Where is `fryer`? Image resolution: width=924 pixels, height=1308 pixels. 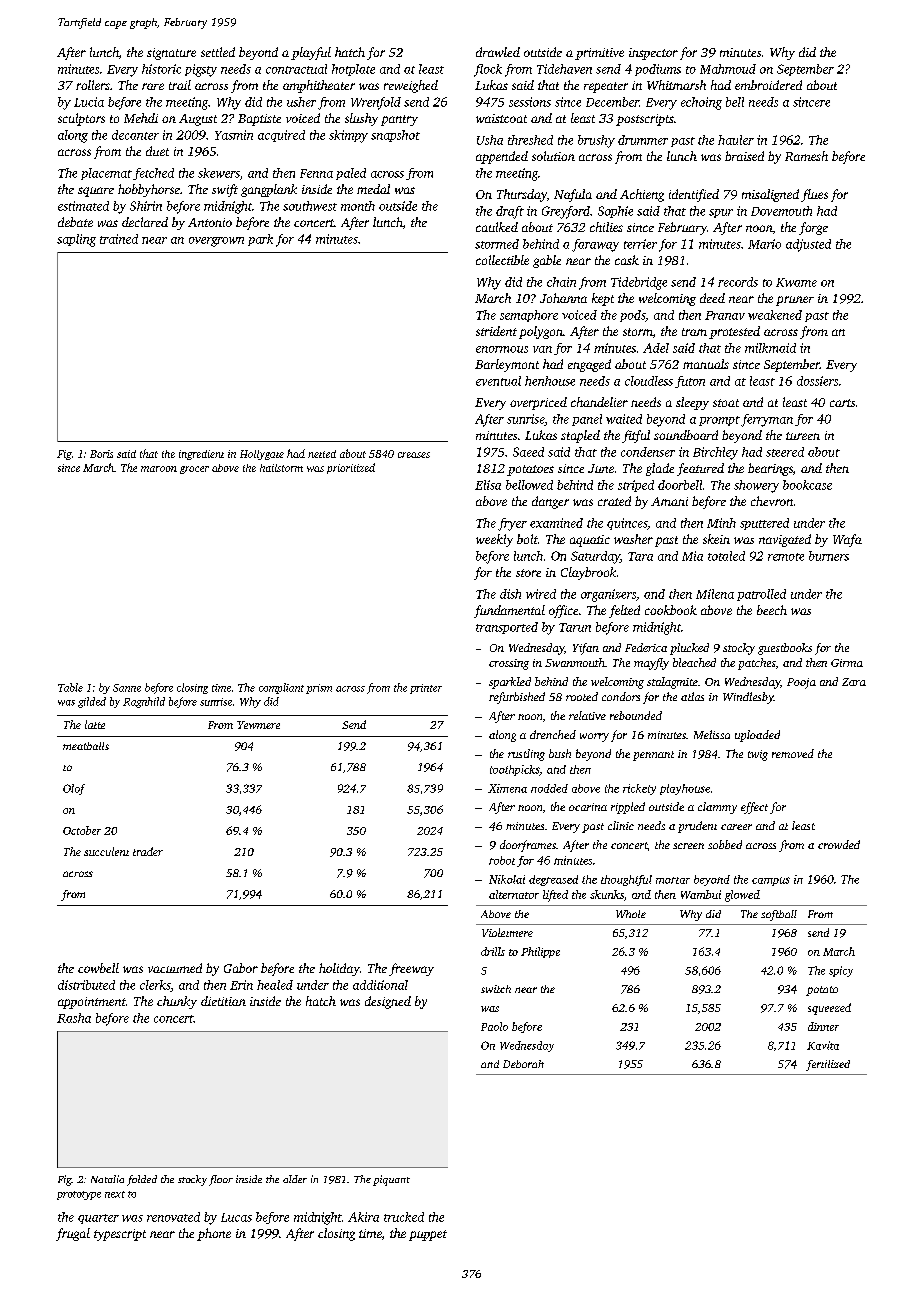
fryer is located at coordinates (512, 524).
